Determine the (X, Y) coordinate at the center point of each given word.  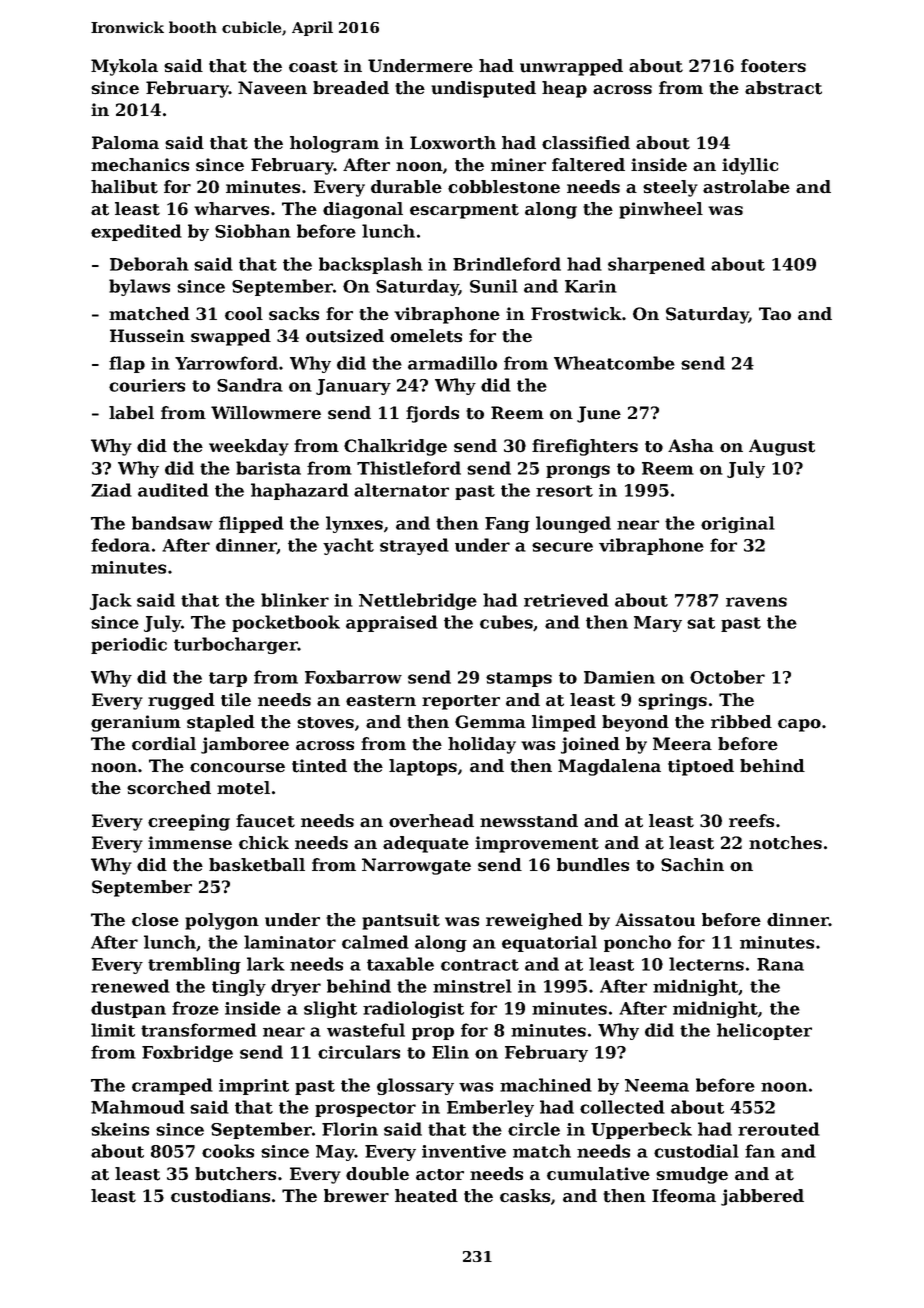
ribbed (741, 722)
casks (525, 1196)
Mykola (124, 67)
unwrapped (571, 67)
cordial (164, 744)
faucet (265, 821)
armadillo (452, 363)
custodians (220, 1196)
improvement (537, 844)
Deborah (149, 264)
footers (773, 66)
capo (799, 725)
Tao (775, 314)
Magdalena (609, 767)
